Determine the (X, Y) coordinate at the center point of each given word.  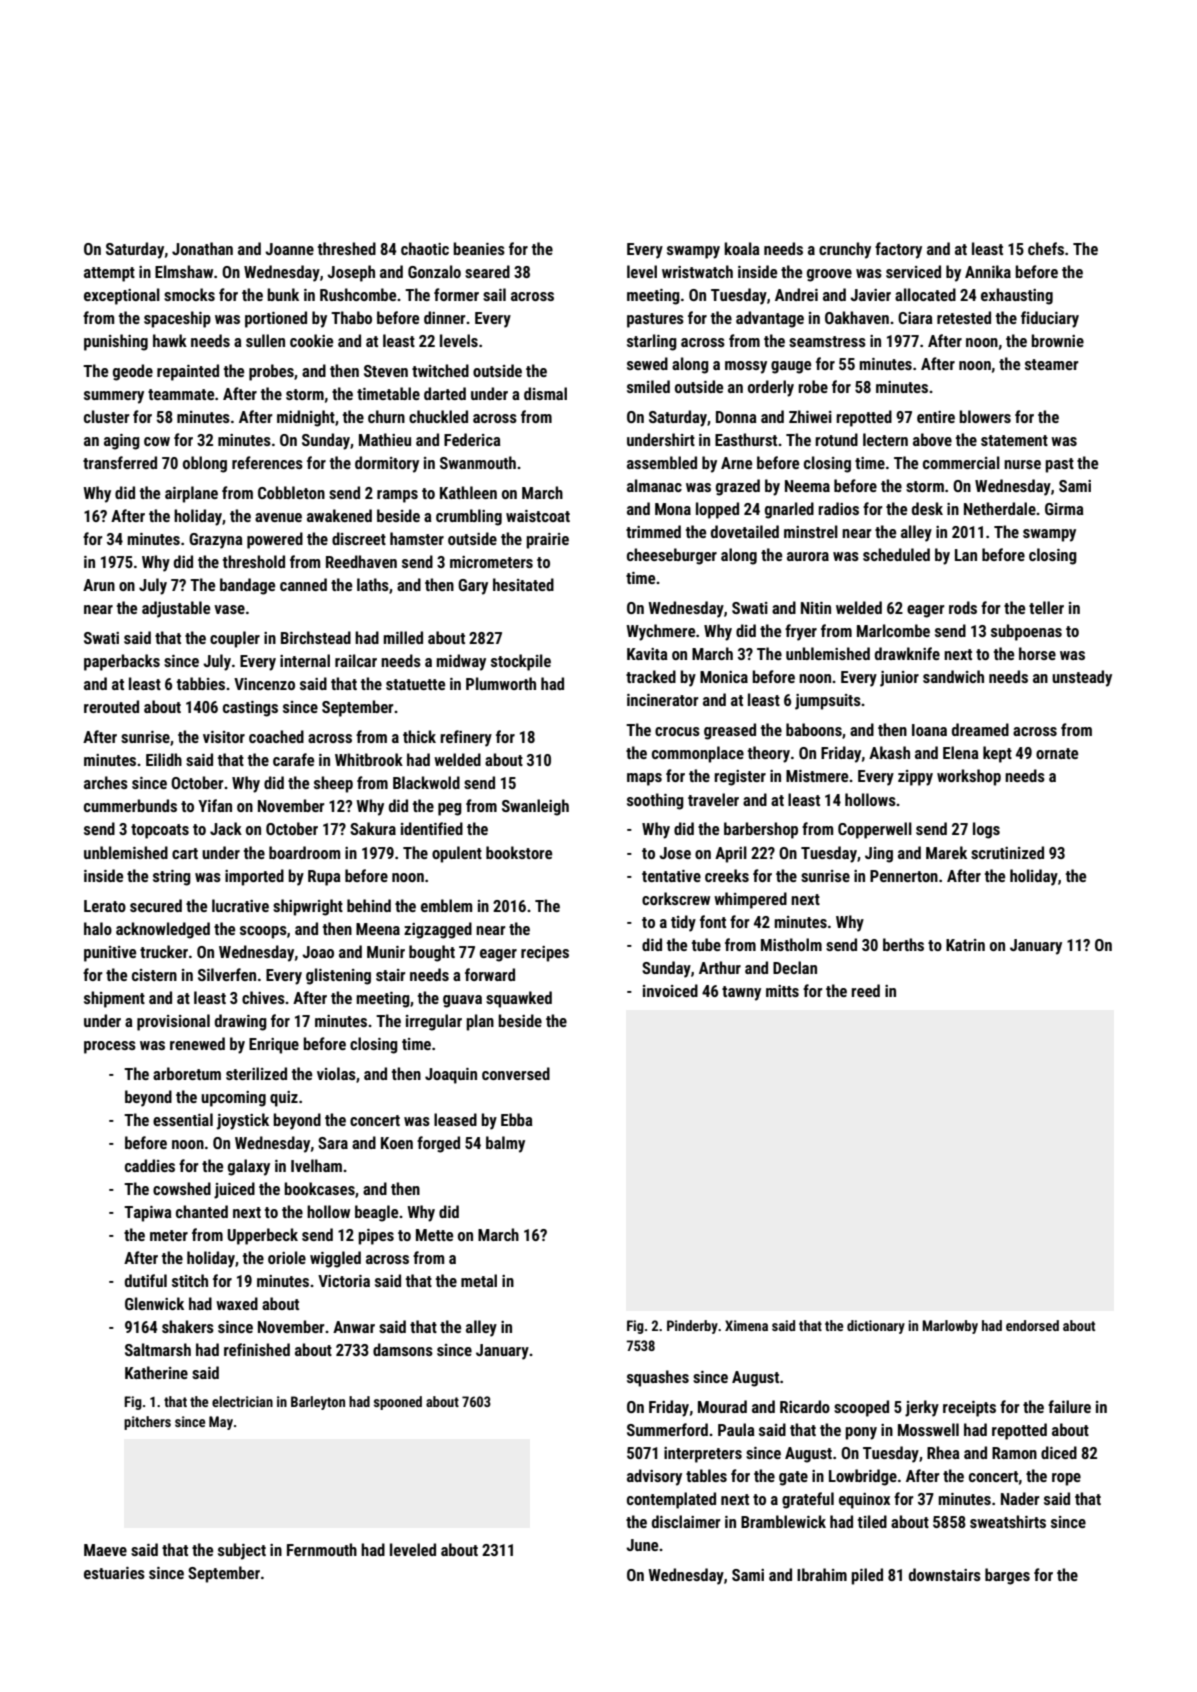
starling (652, 342)
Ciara (915, 318)
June (642, 1545)
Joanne (289, 249)
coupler (235, 639)
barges (1007, 1576)
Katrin (965, 945)
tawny (741, 993)
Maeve (105, 1550)
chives (263, 997)
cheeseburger (672, 556)
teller (1046, 607)
